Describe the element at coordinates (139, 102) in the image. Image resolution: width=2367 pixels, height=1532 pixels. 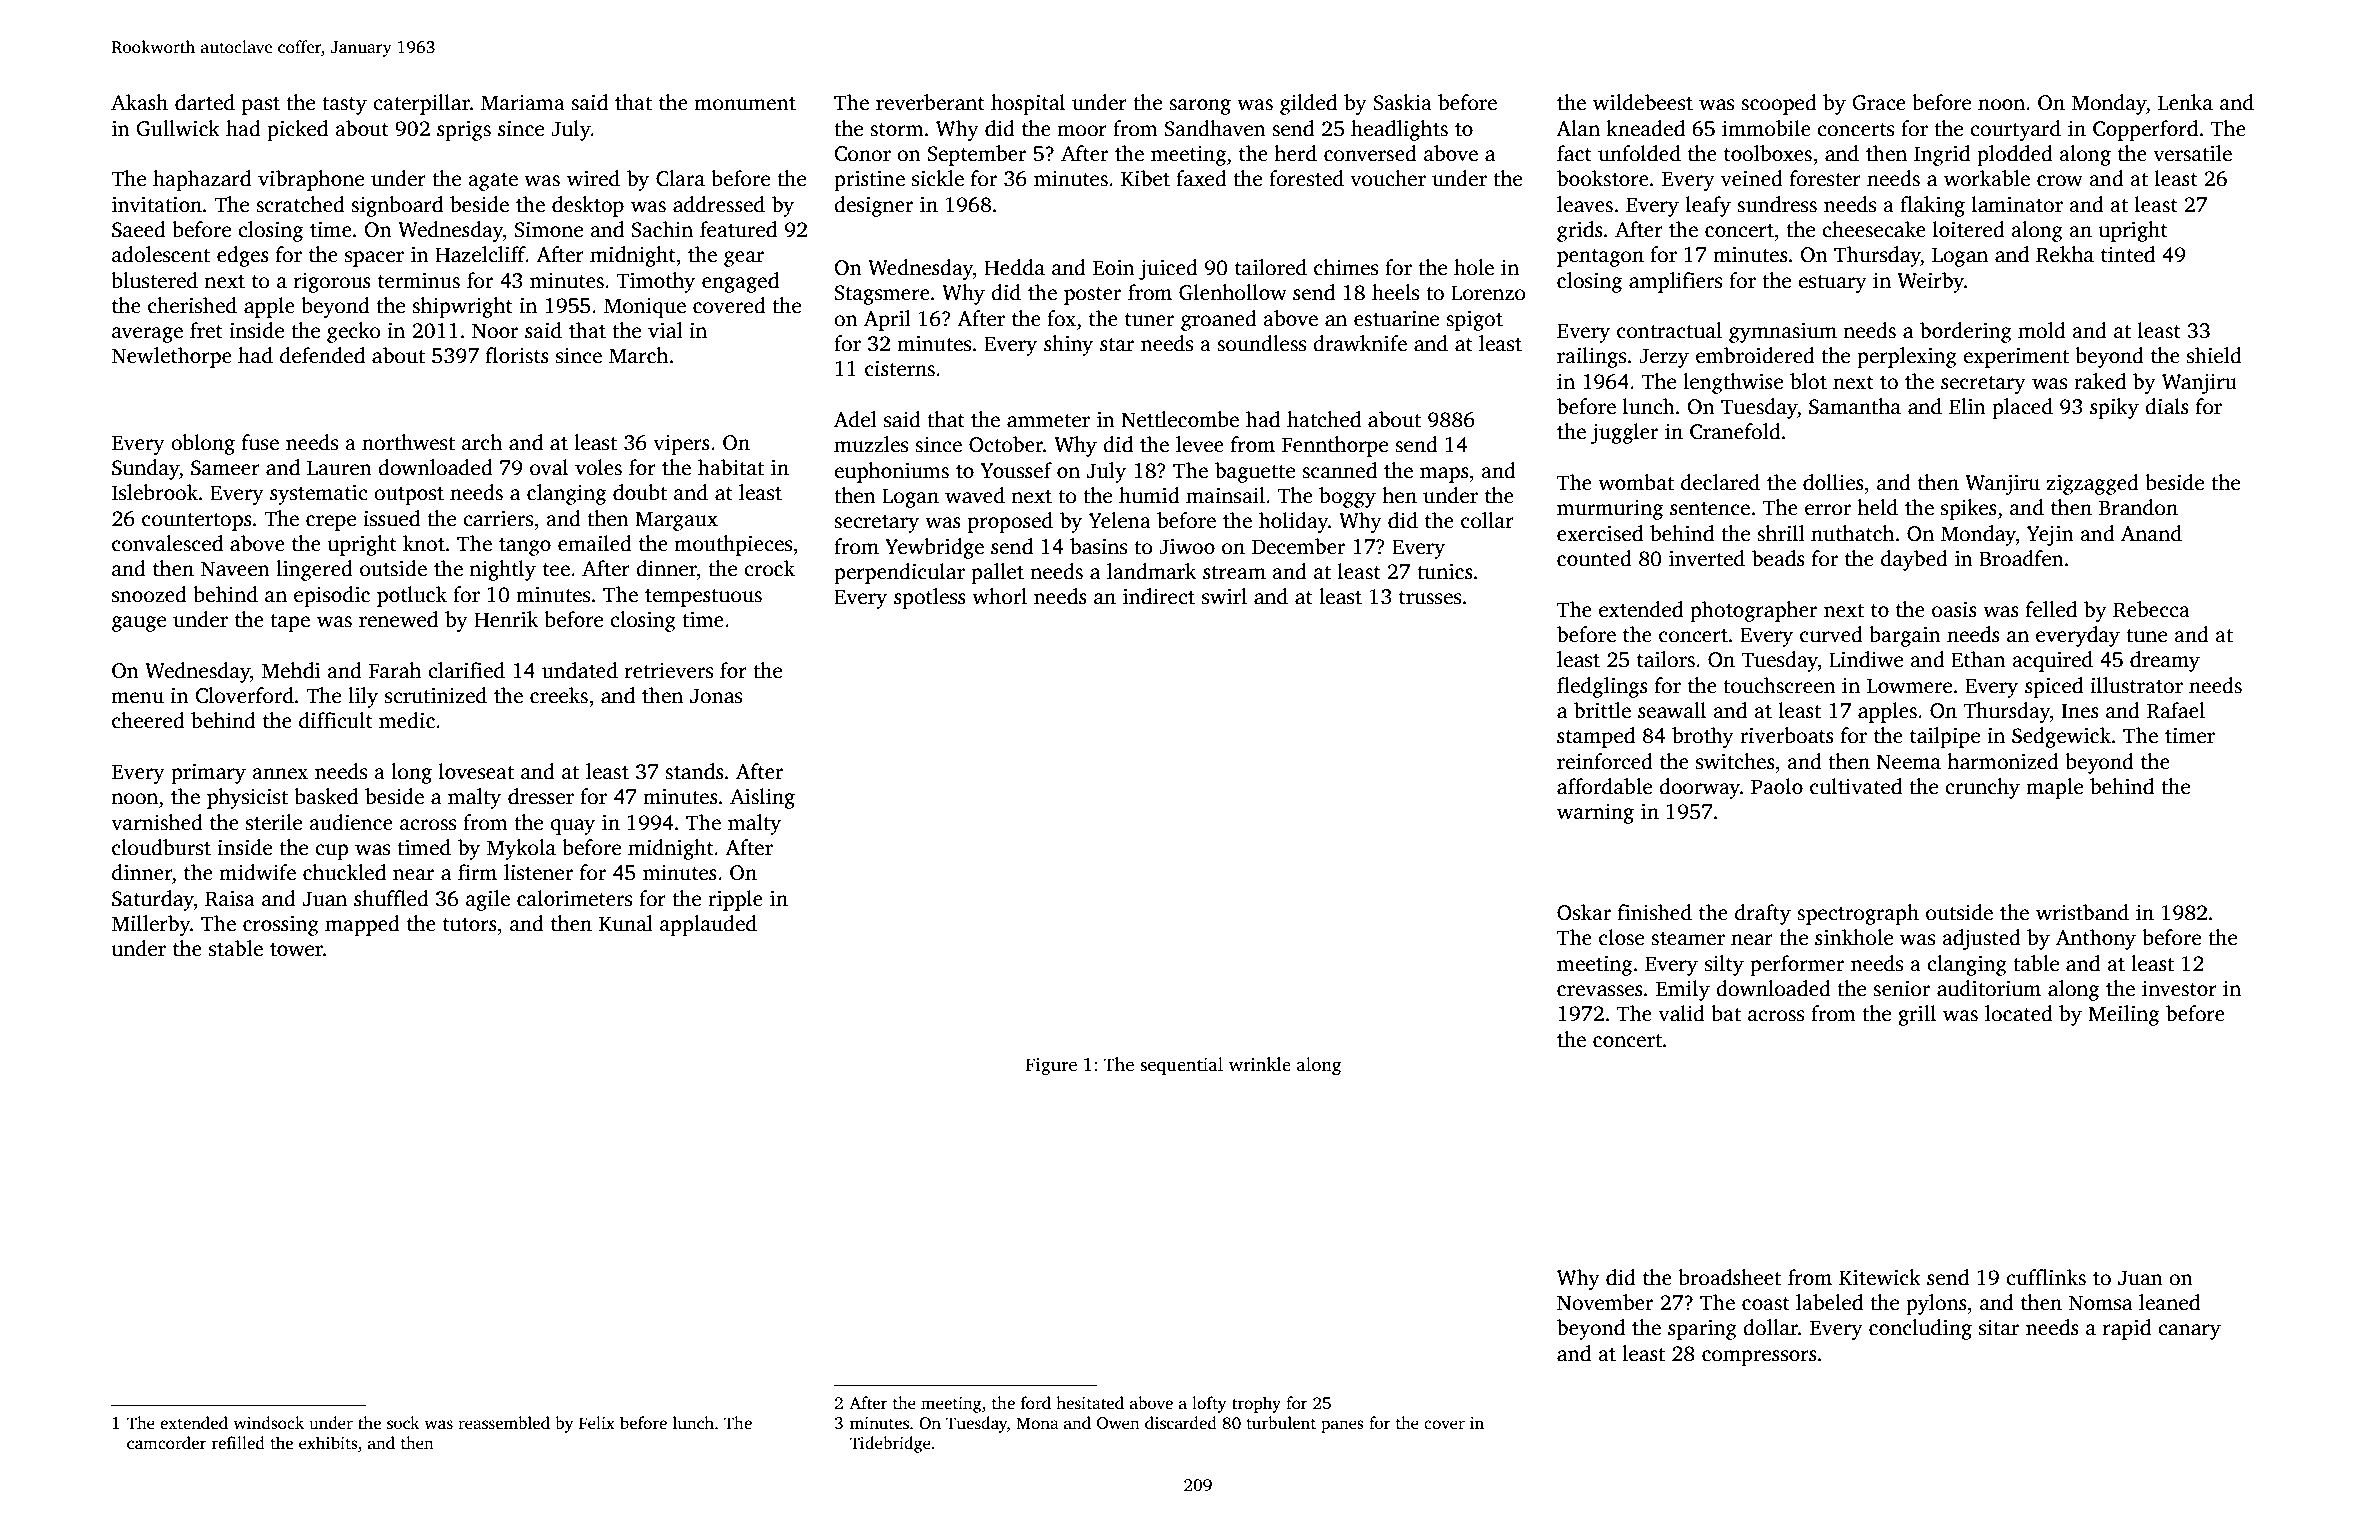
I see `Akash` at that location.
